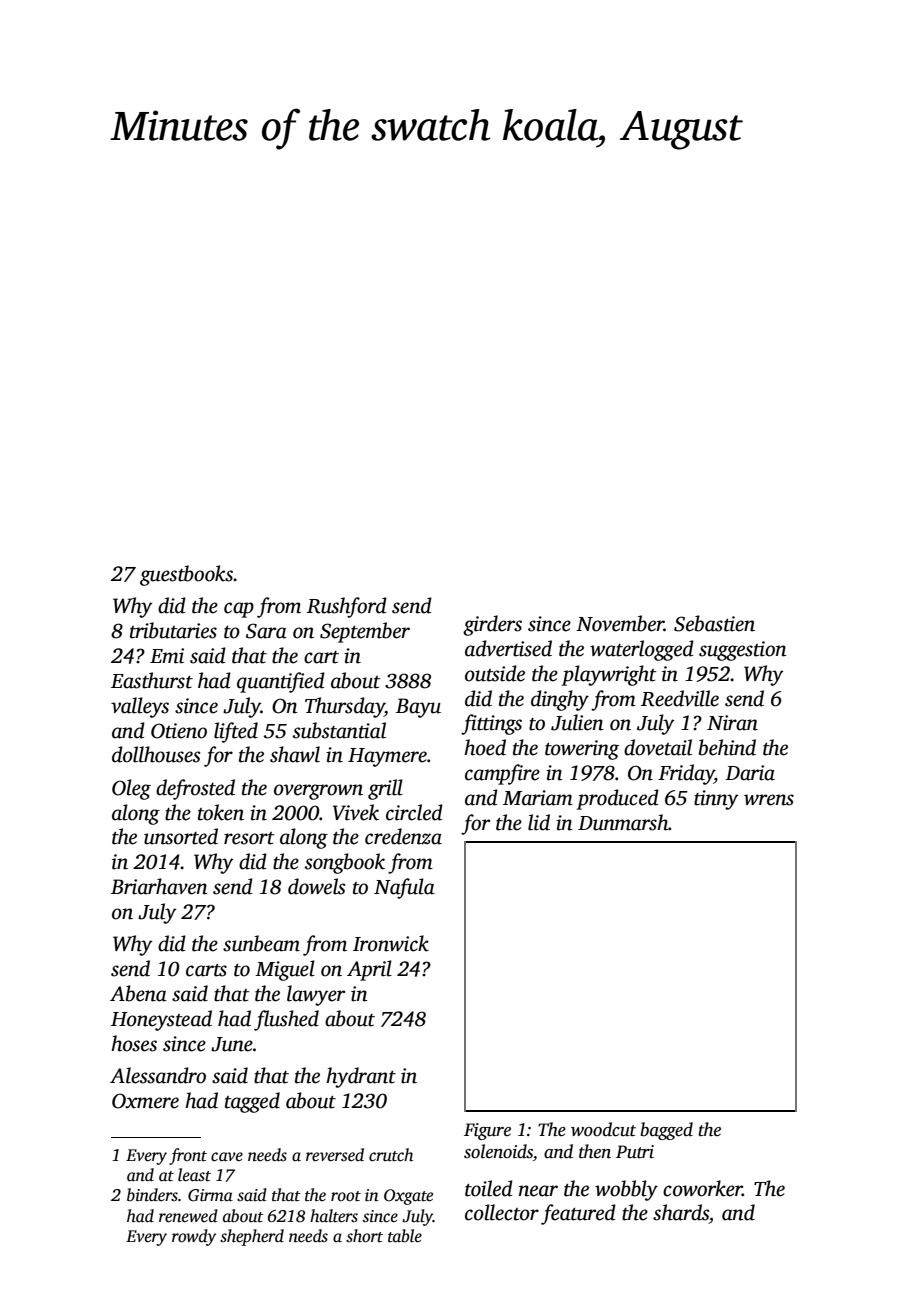  What do you see at coordinates (623, 822) in the document?
I see `Dunmarsh` at bounding box center [623, 822].
